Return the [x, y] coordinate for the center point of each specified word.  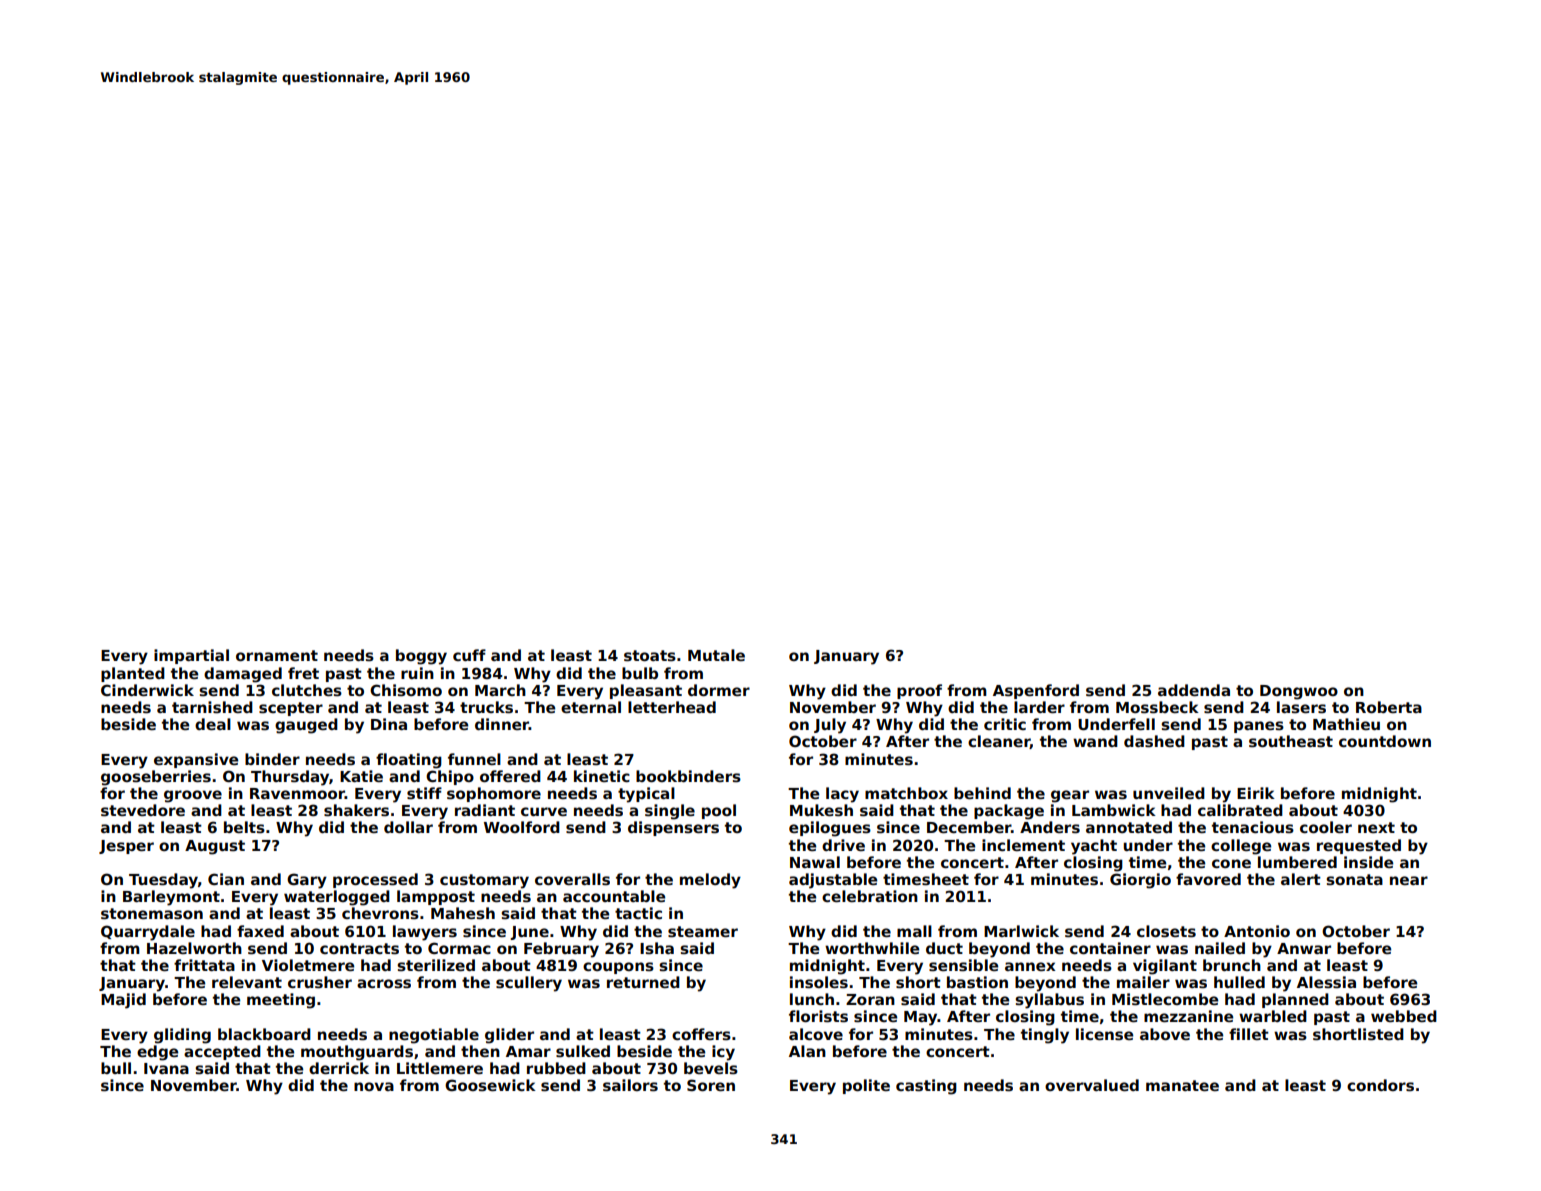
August [215, 847]
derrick [339, 1068]
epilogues [830, 829]
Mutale [716, 655]
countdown [1385, 741]
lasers [1301, 707]
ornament [277, 655]
